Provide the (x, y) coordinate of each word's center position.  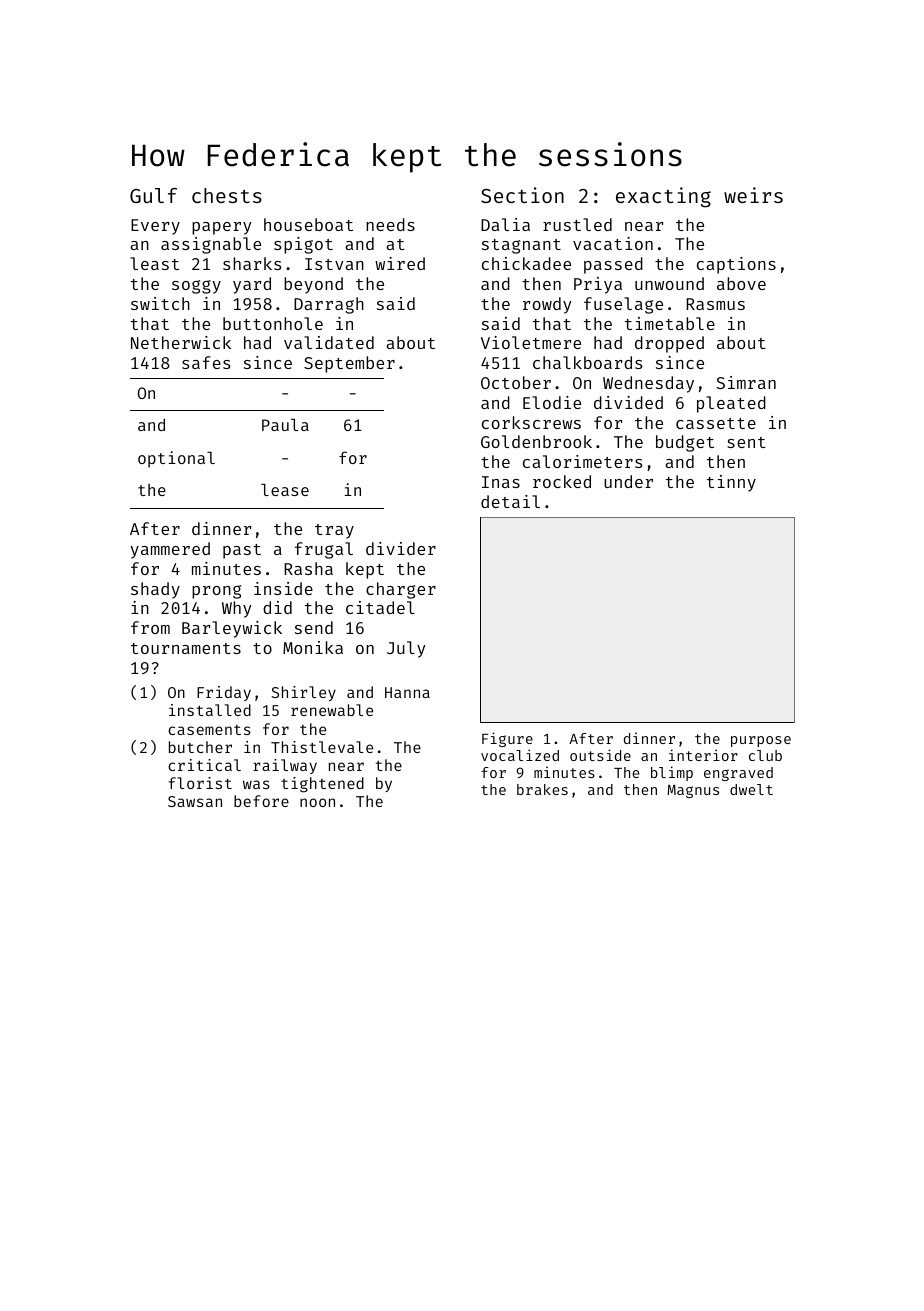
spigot (303, 245)
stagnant (521, 246)
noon (317, 802)
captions (736, 265)
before (261, 801)
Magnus (693, 791)
